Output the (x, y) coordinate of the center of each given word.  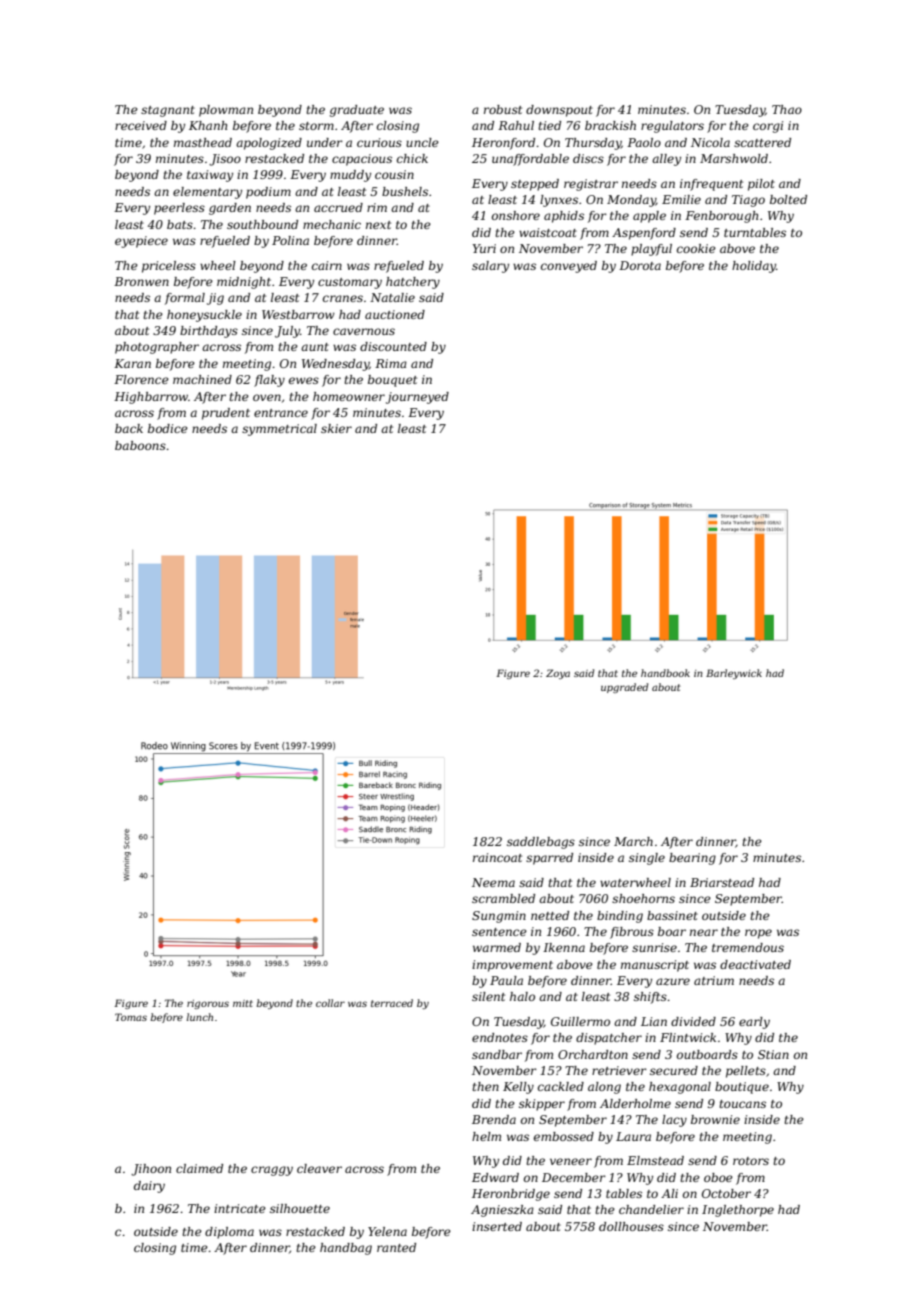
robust (503, 109)
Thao (787, 109)
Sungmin (499, 917)
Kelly (518, 1088)
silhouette (300, 1208)
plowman (226, 111)
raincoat (497, 857)
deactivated (755, 964)
